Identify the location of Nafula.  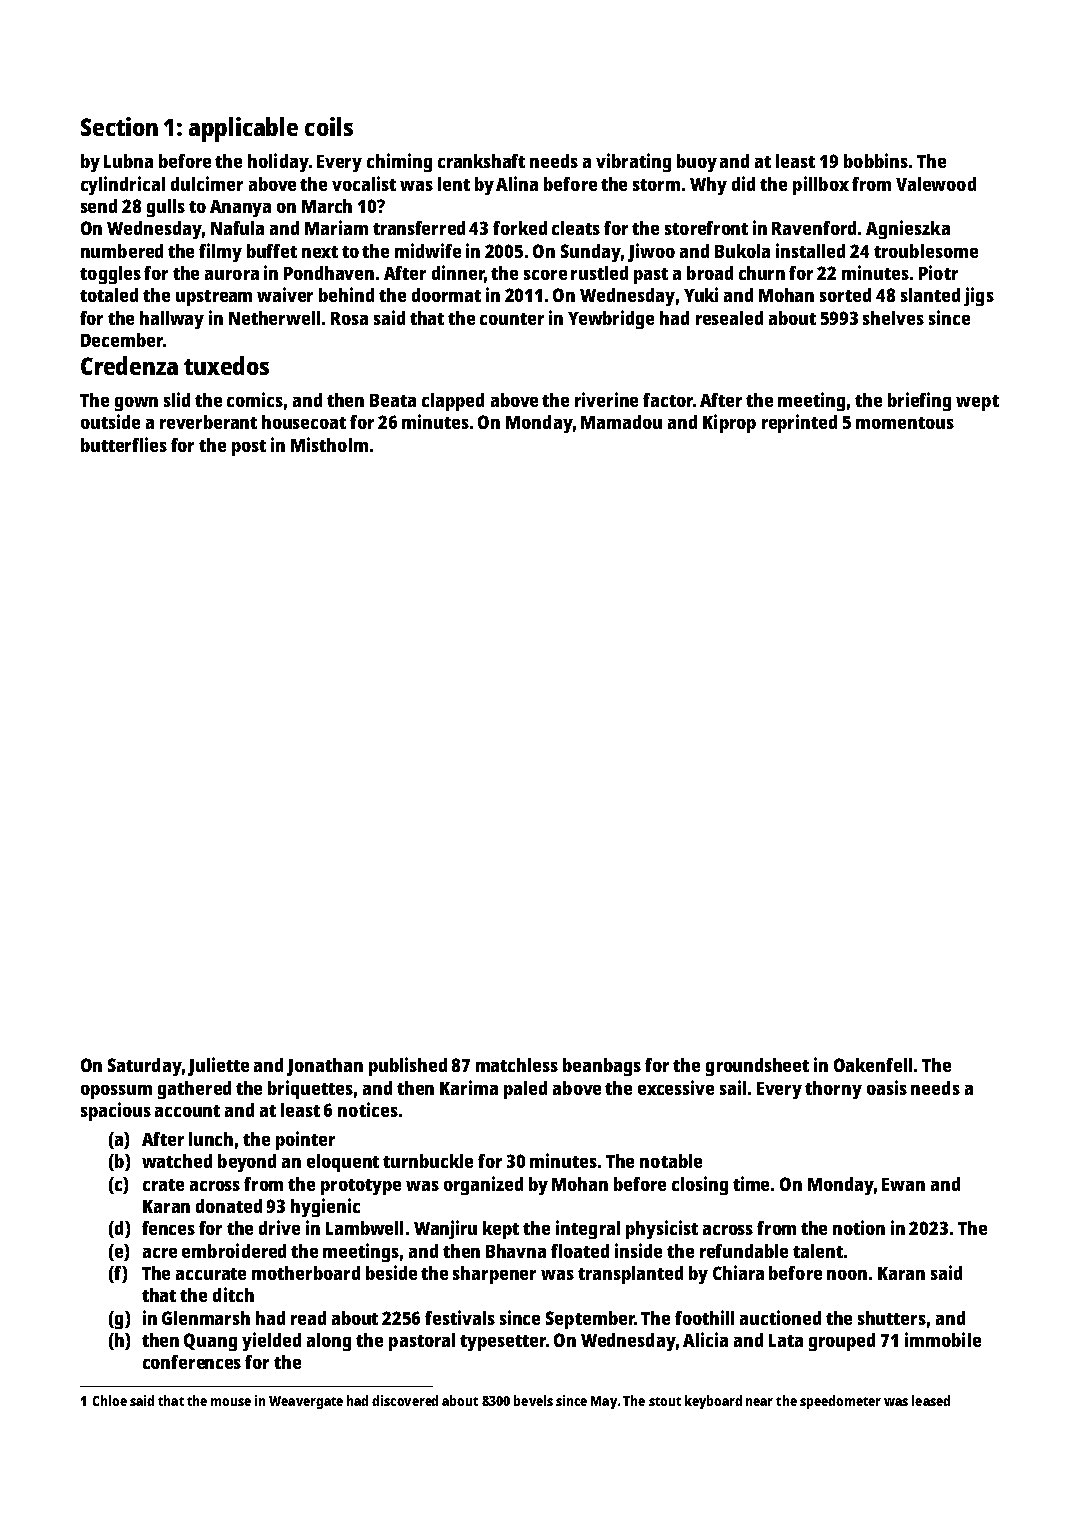
(237, 228).
